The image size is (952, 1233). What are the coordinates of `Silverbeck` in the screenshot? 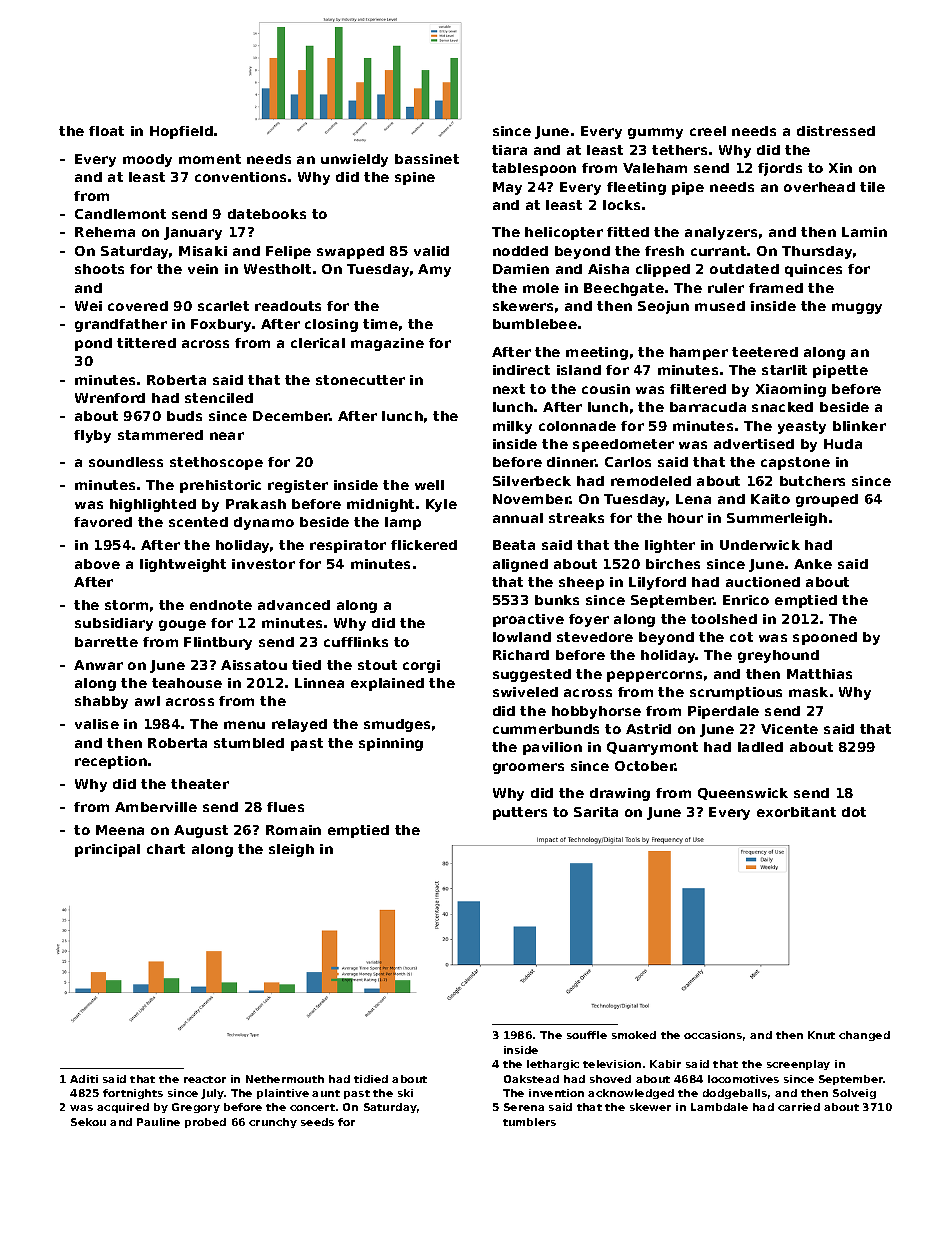 It's located at (532, 481).
